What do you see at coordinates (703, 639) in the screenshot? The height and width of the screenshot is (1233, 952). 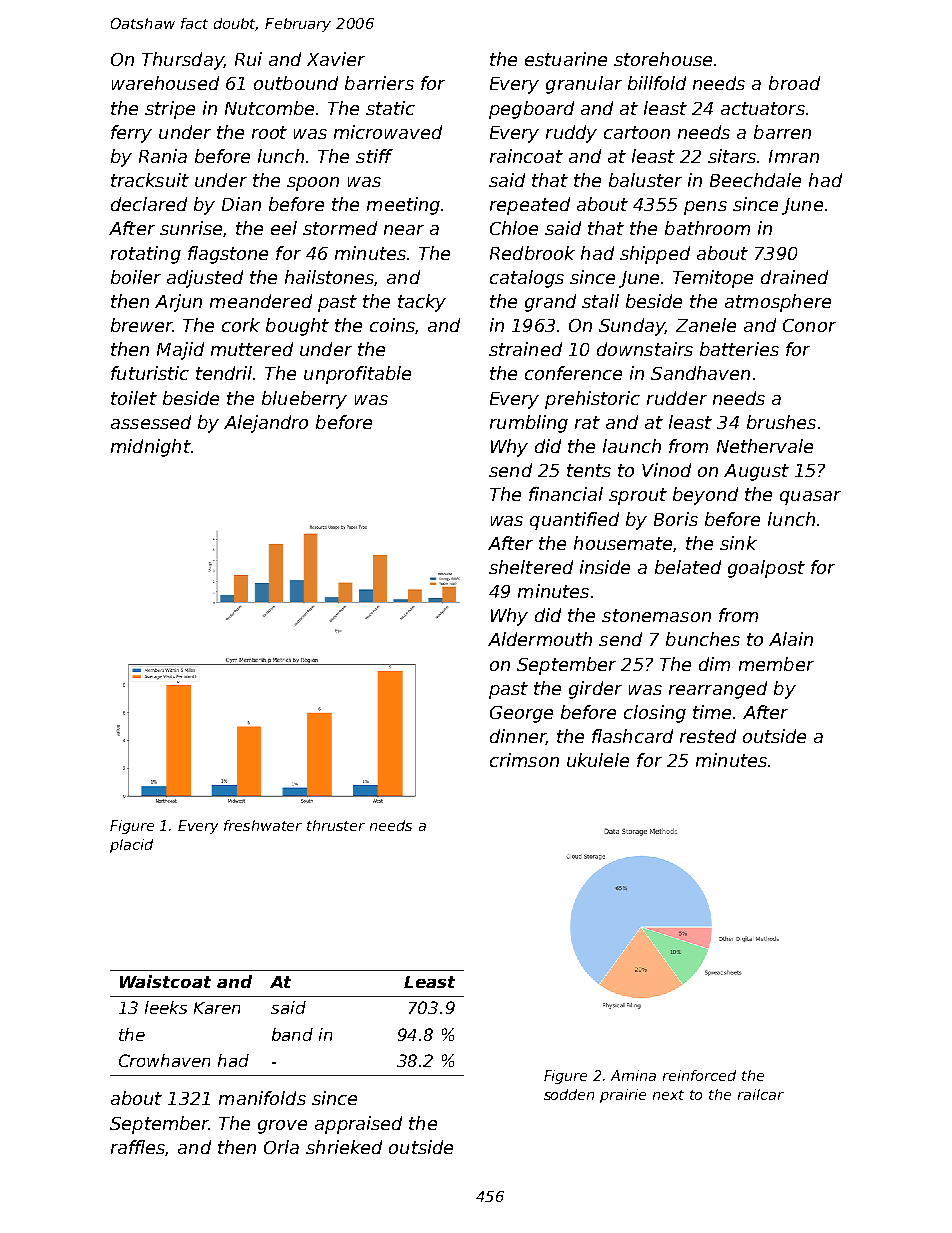 I see `bunches` at bounding box center [703, 639].
